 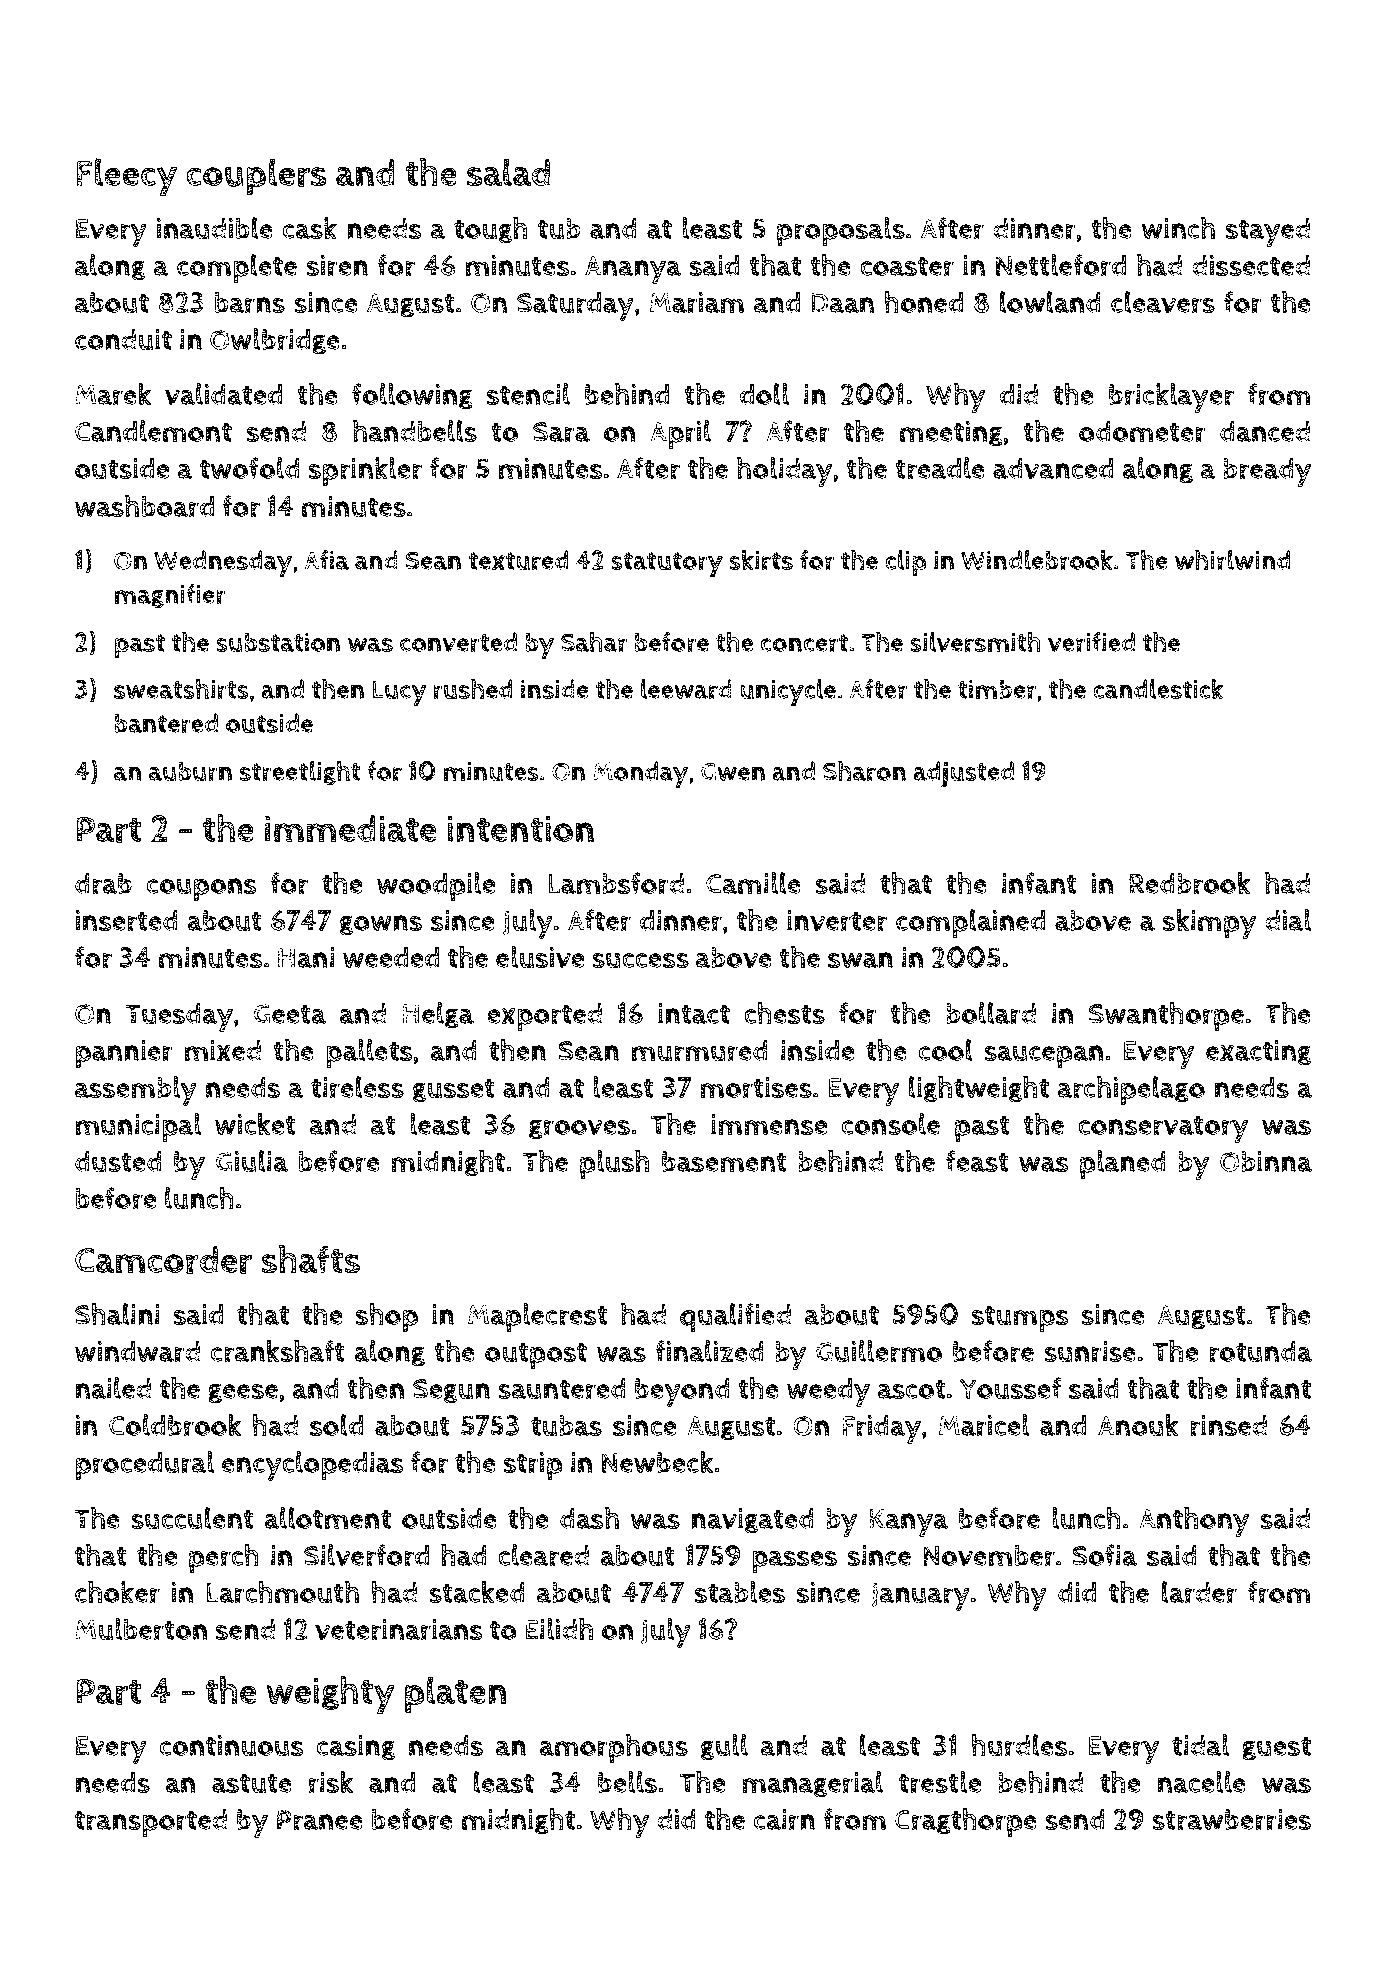 What do you see at coordinates (192, 1518) in the screenshot?
I see `succulent` at bounding box center [192, 1518].
